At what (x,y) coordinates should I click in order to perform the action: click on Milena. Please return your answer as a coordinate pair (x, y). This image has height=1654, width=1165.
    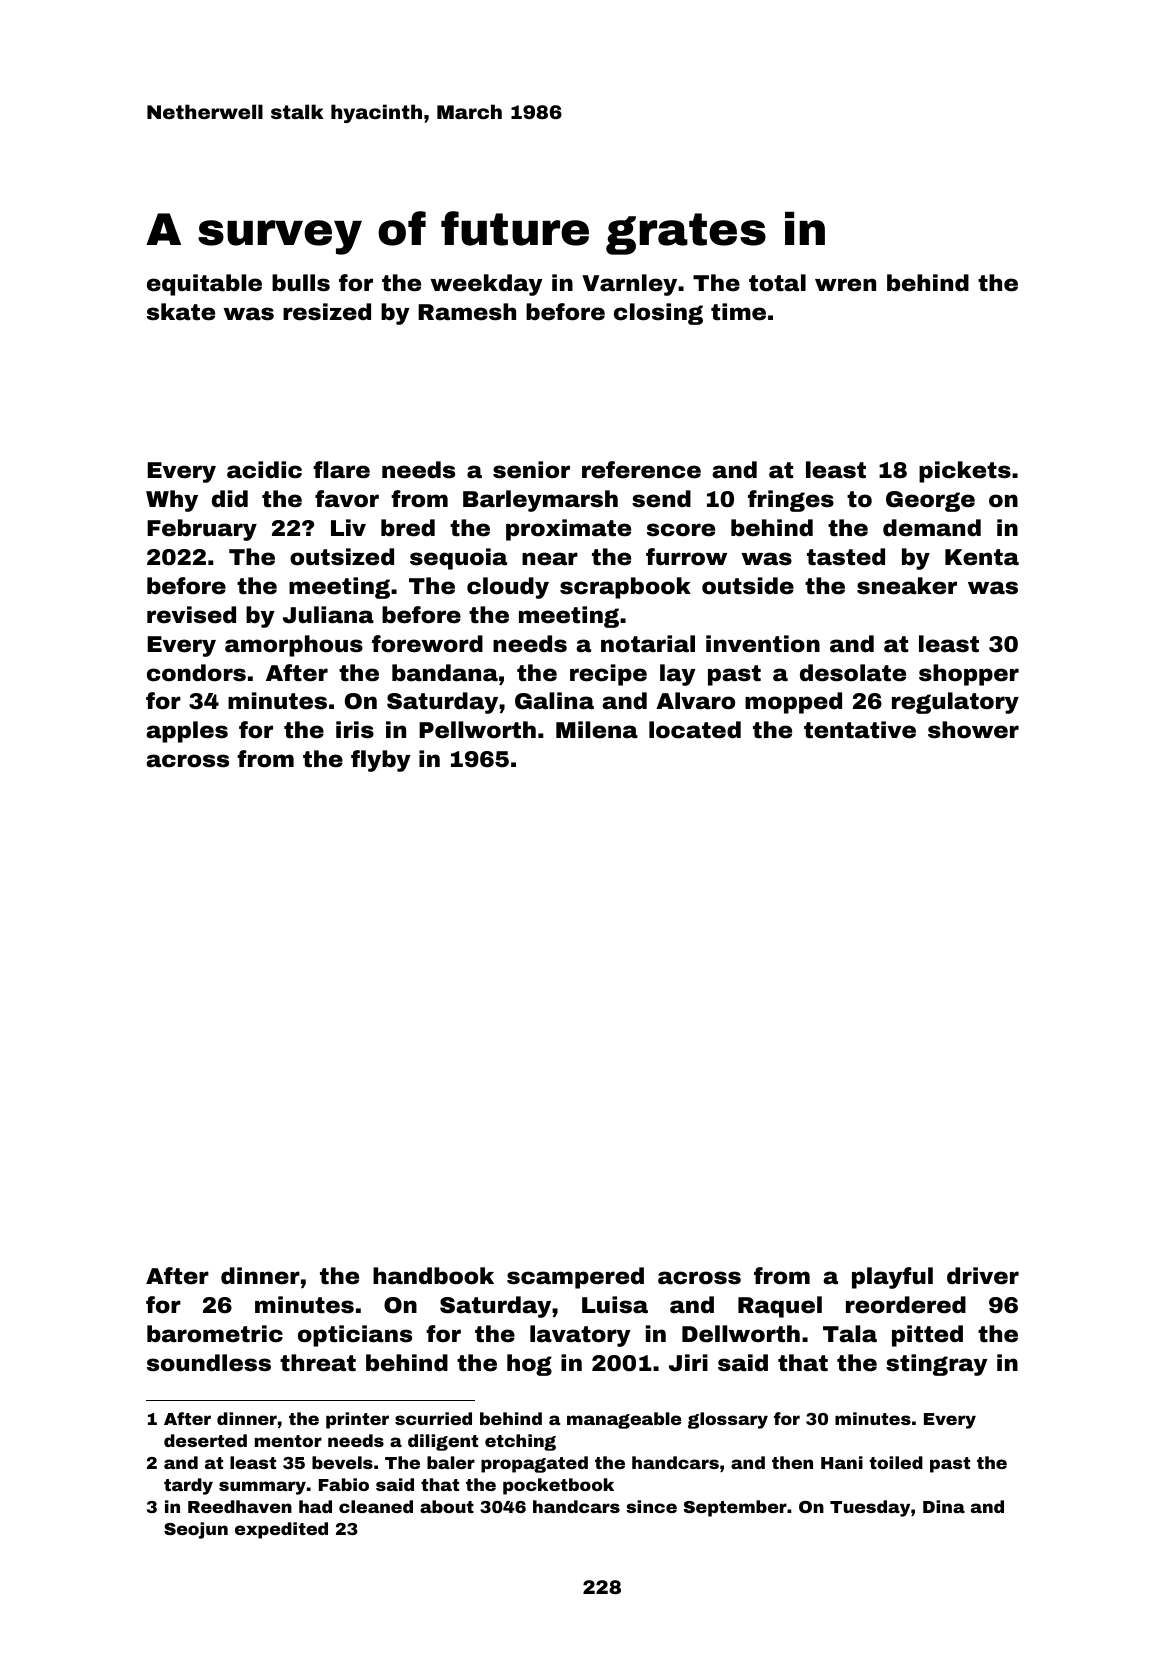
    Looking at the image, I should click on (597, 730).
